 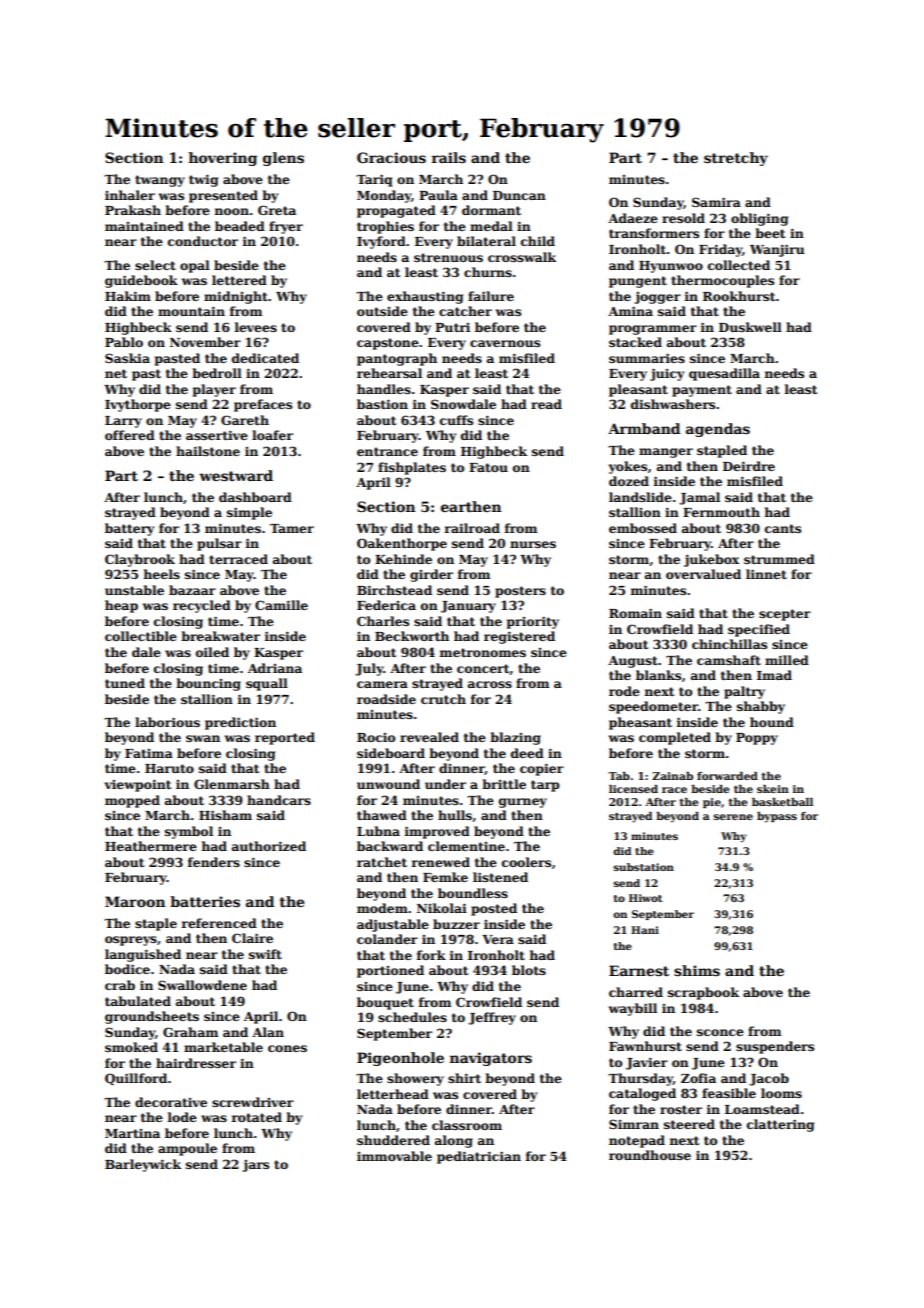 What do you see at coordinates (777, 817) in the image?
I see `bypass` at bounding box center [777, 817].
